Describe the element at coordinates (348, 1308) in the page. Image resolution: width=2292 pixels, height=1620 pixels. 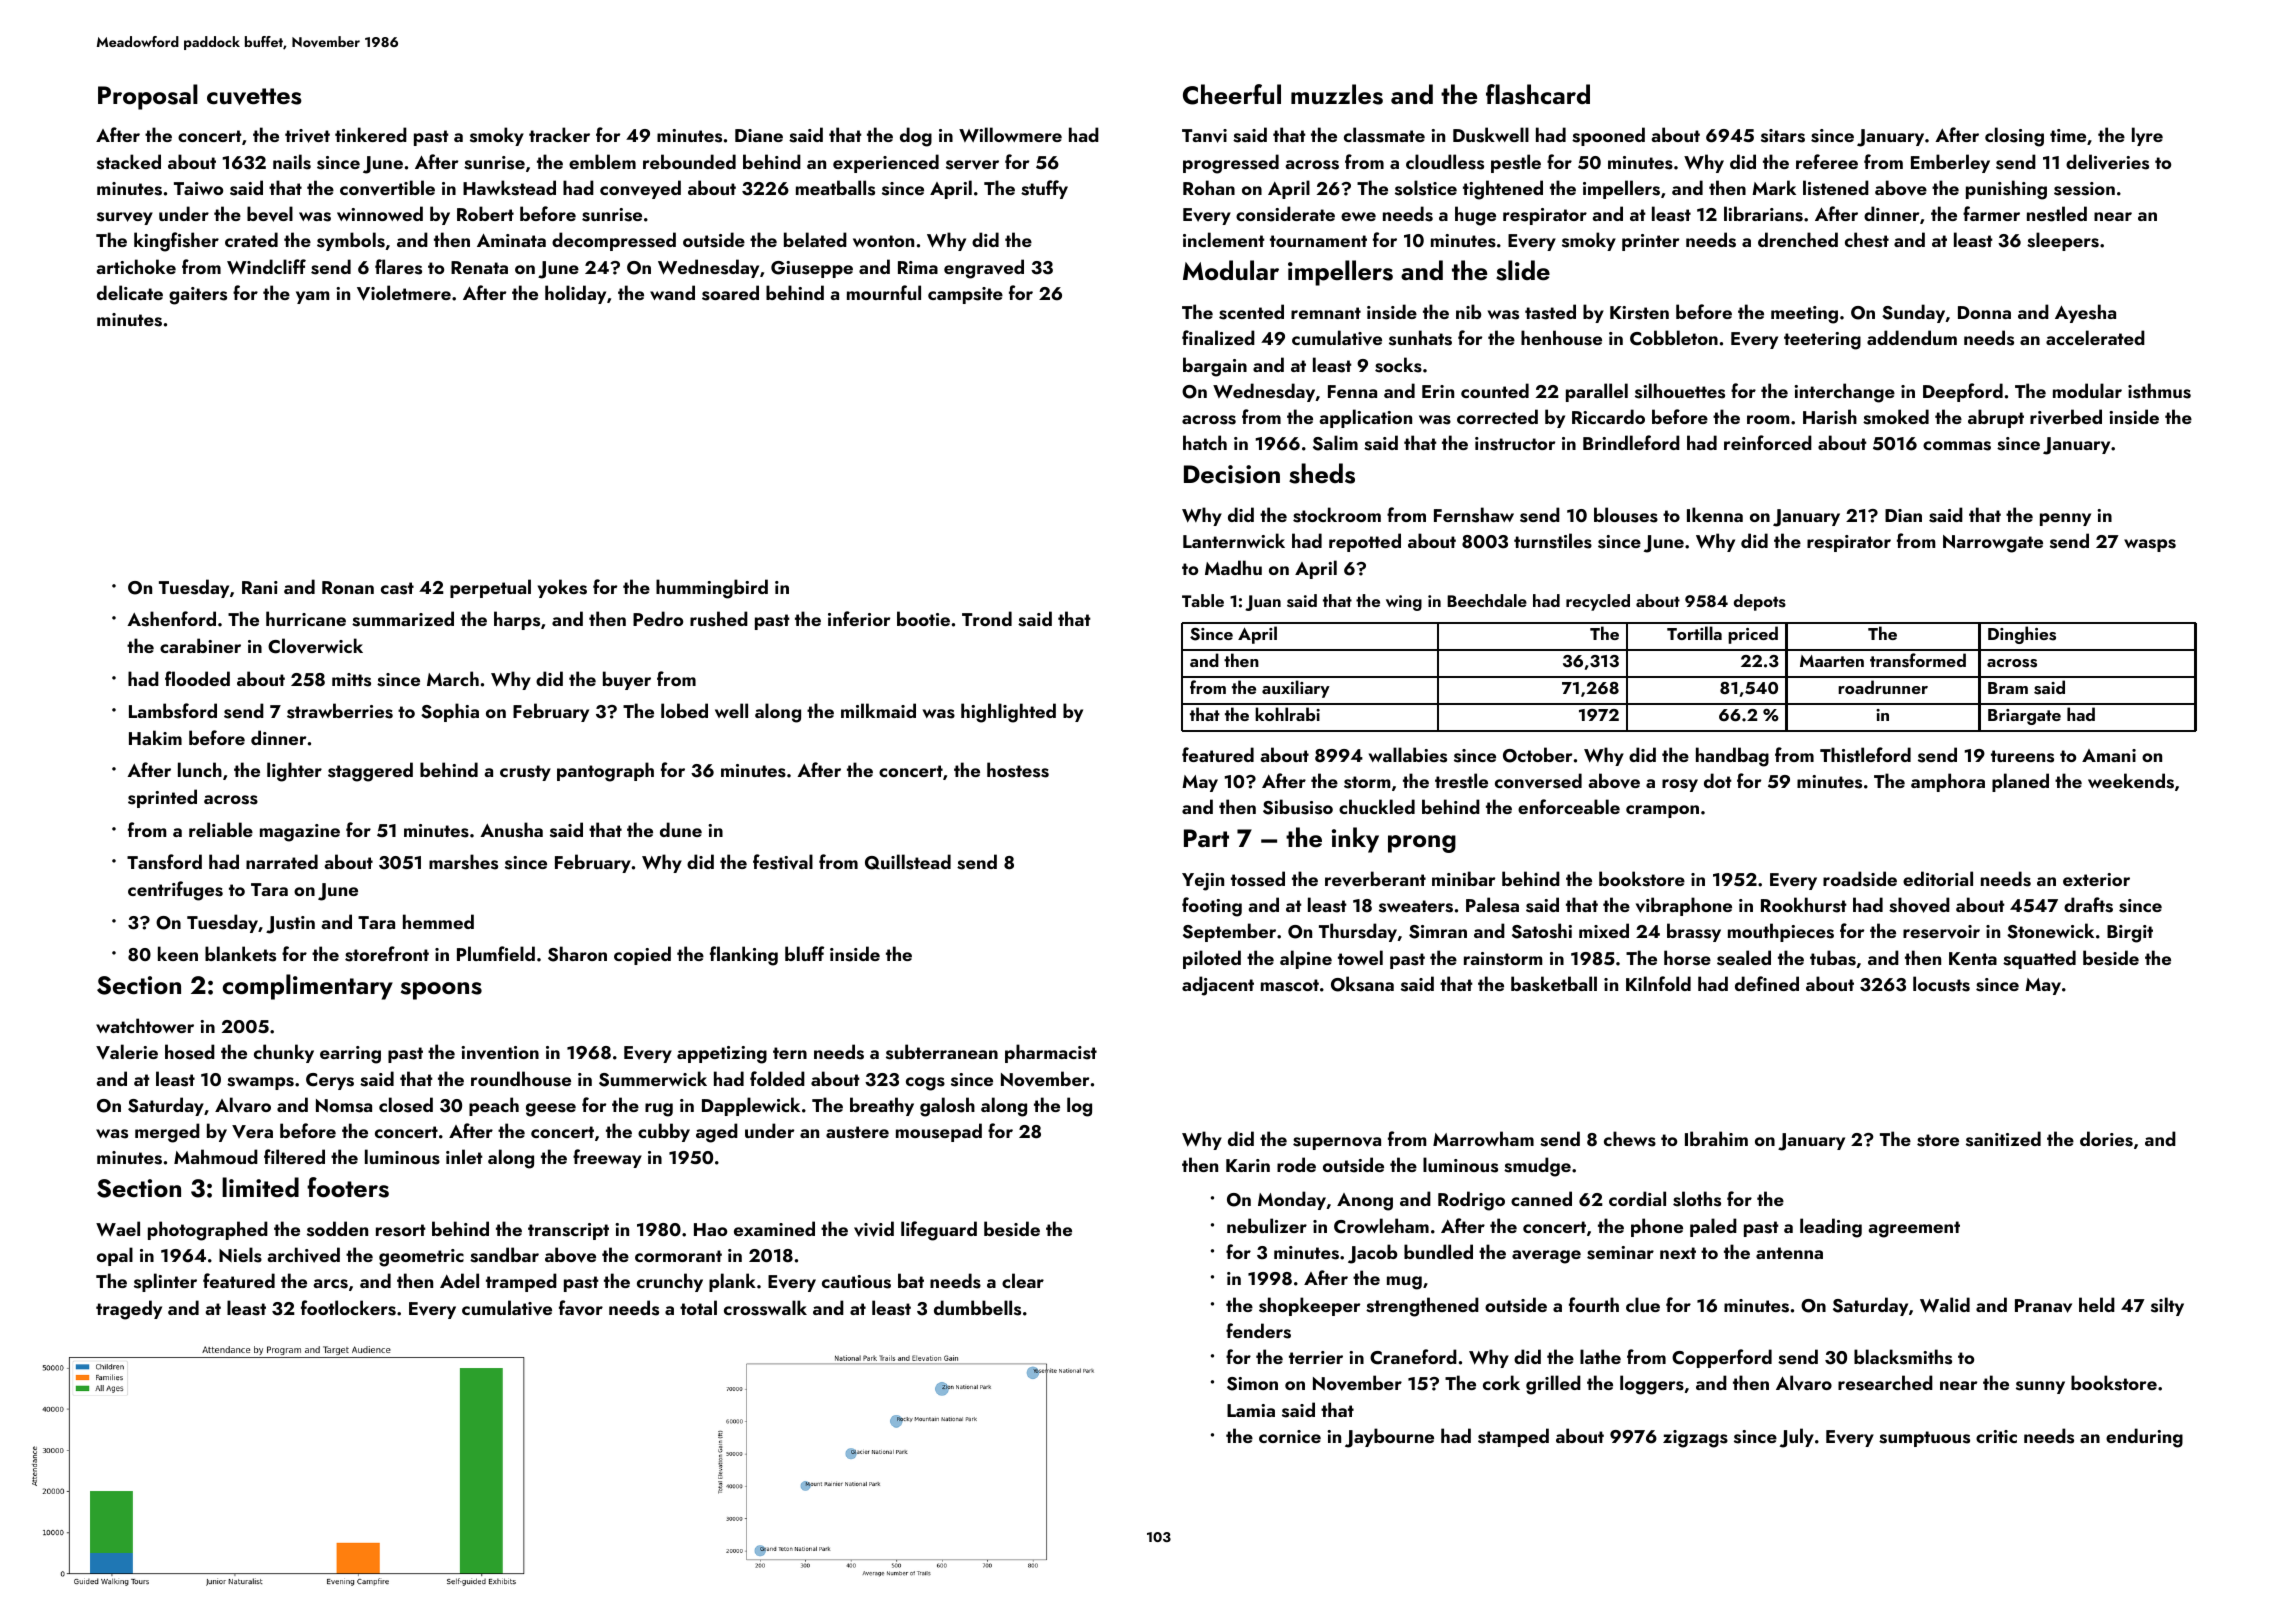
I see `footlockers` at that location.
